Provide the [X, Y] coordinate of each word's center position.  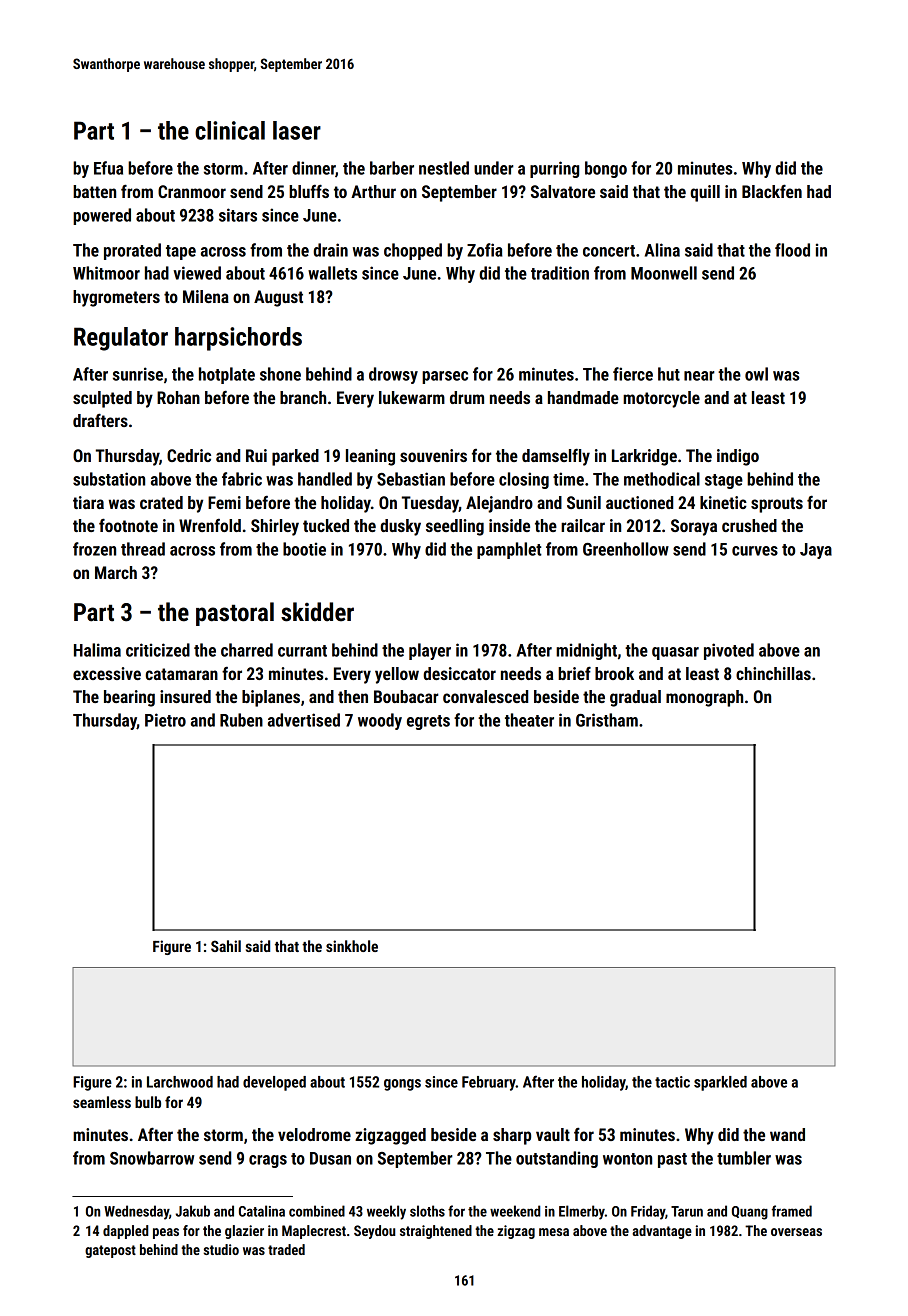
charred [247, 650]
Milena [206, 296]
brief [574, 673]
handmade [583, 397]
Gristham [607, 720]
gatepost [110, 1251]
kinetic [723, 502]
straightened [436, 1232]
